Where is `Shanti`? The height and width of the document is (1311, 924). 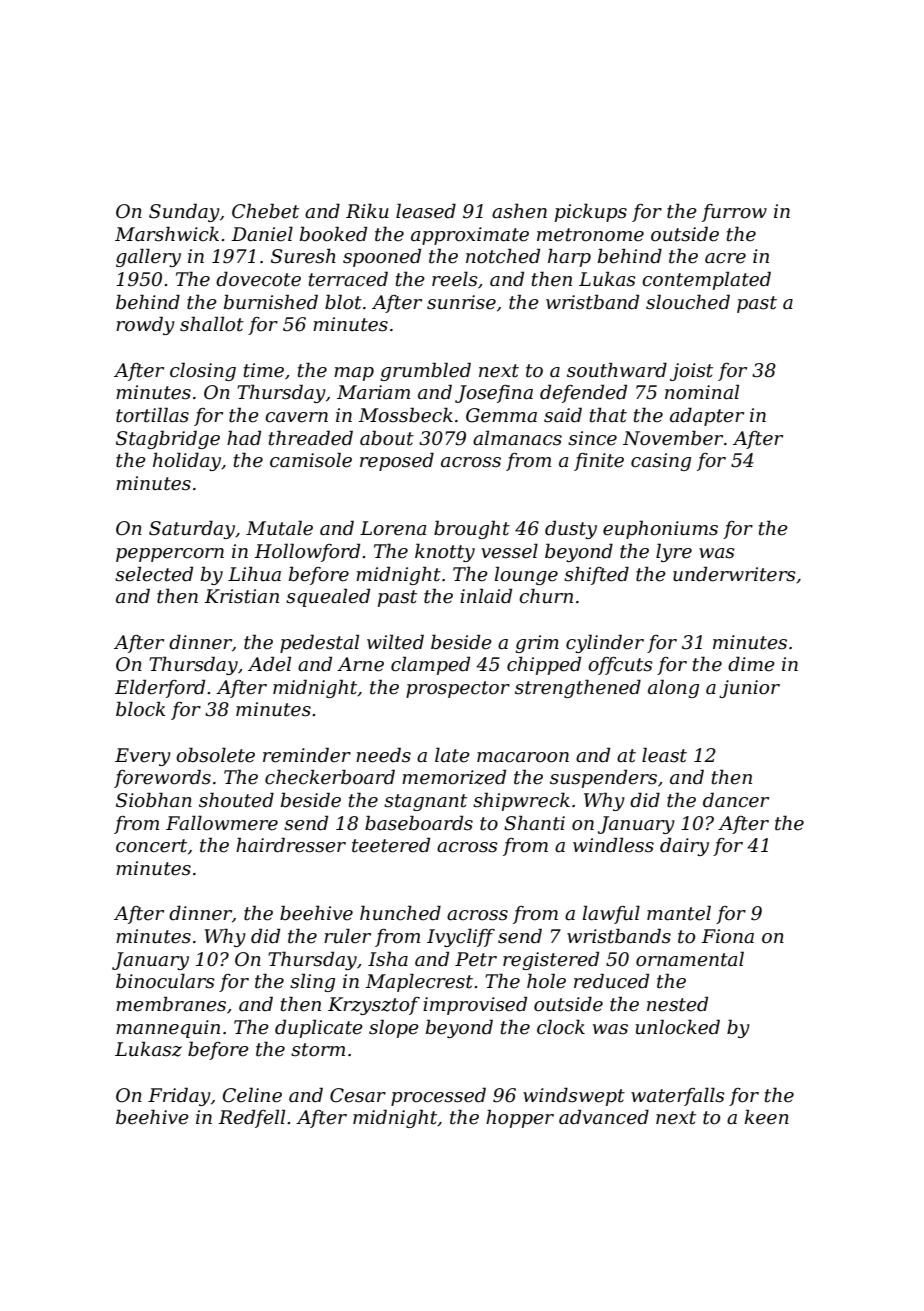
Shanti is located at coordinates (534, 823).
